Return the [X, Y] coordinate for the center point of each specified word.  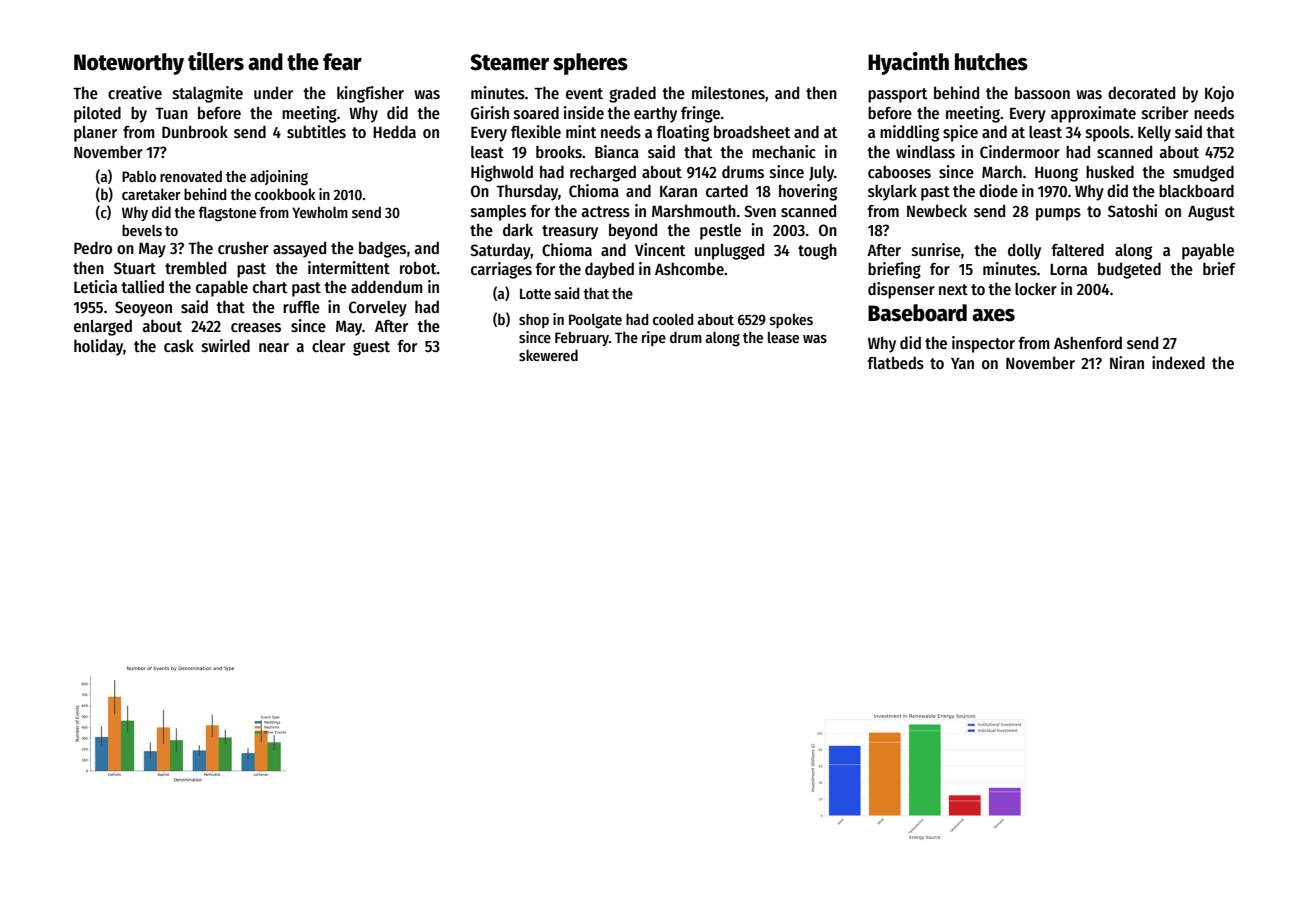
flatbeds [895, 362]
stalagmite [208, 94]
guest [371, 348]
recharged [603, 173]
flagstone [227, 214]
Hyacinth [908, 63]
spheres [590, 64]
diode [998, 190]
